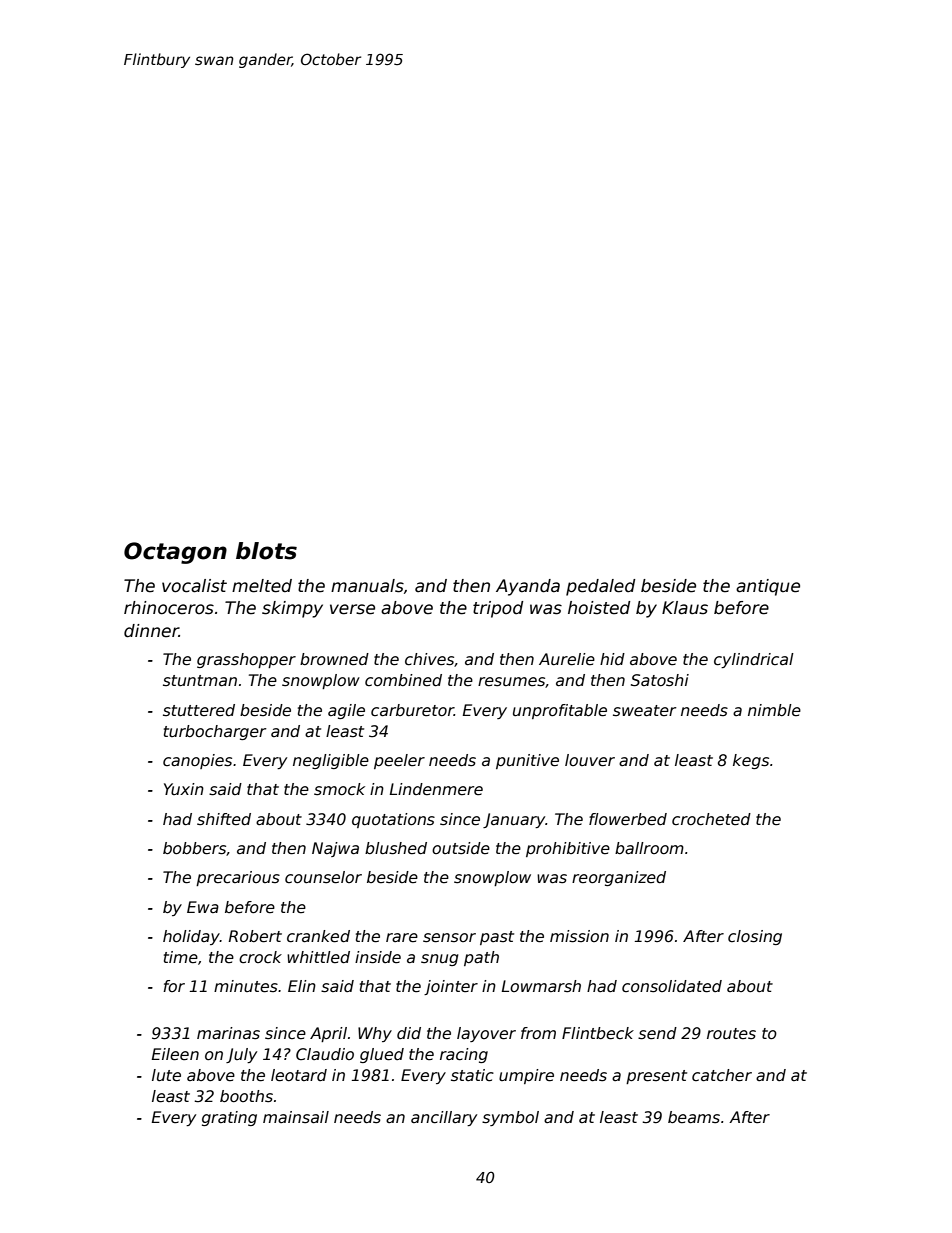 The width and height of the page is (952, 1233). Describe the element at coordinates (768, 587) in the page. I see `antique` at that location.
